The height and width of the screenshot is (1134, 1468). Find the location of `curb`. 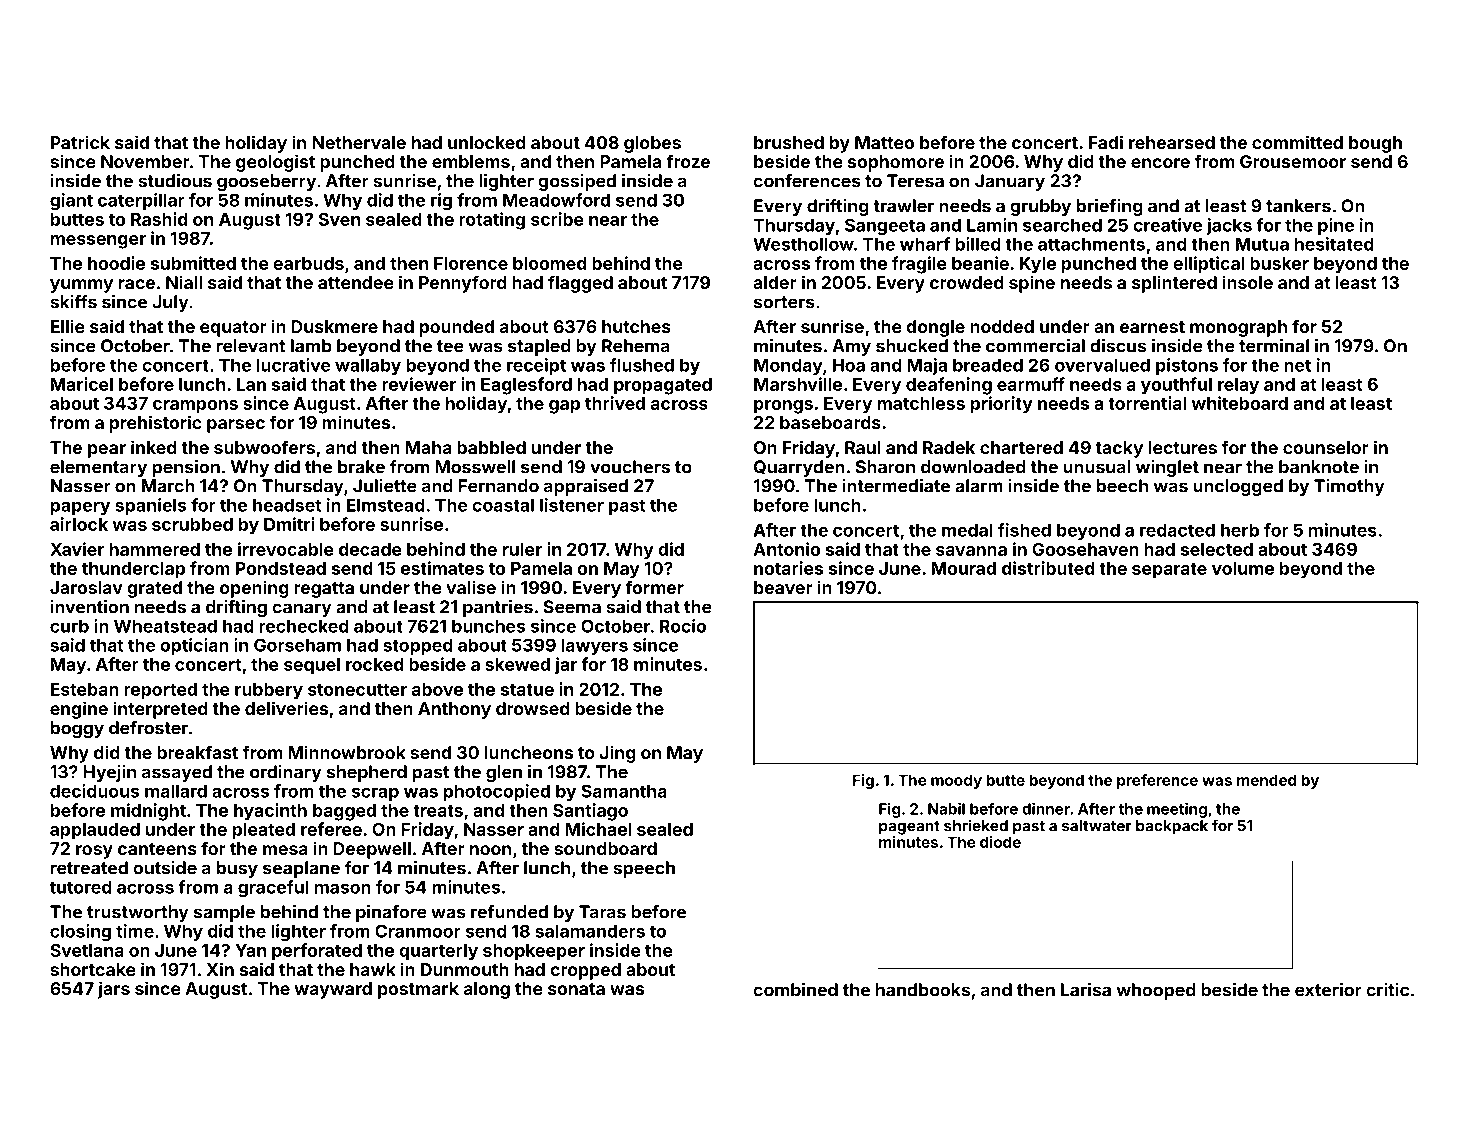

curb is located at coordinates (69, 626).
